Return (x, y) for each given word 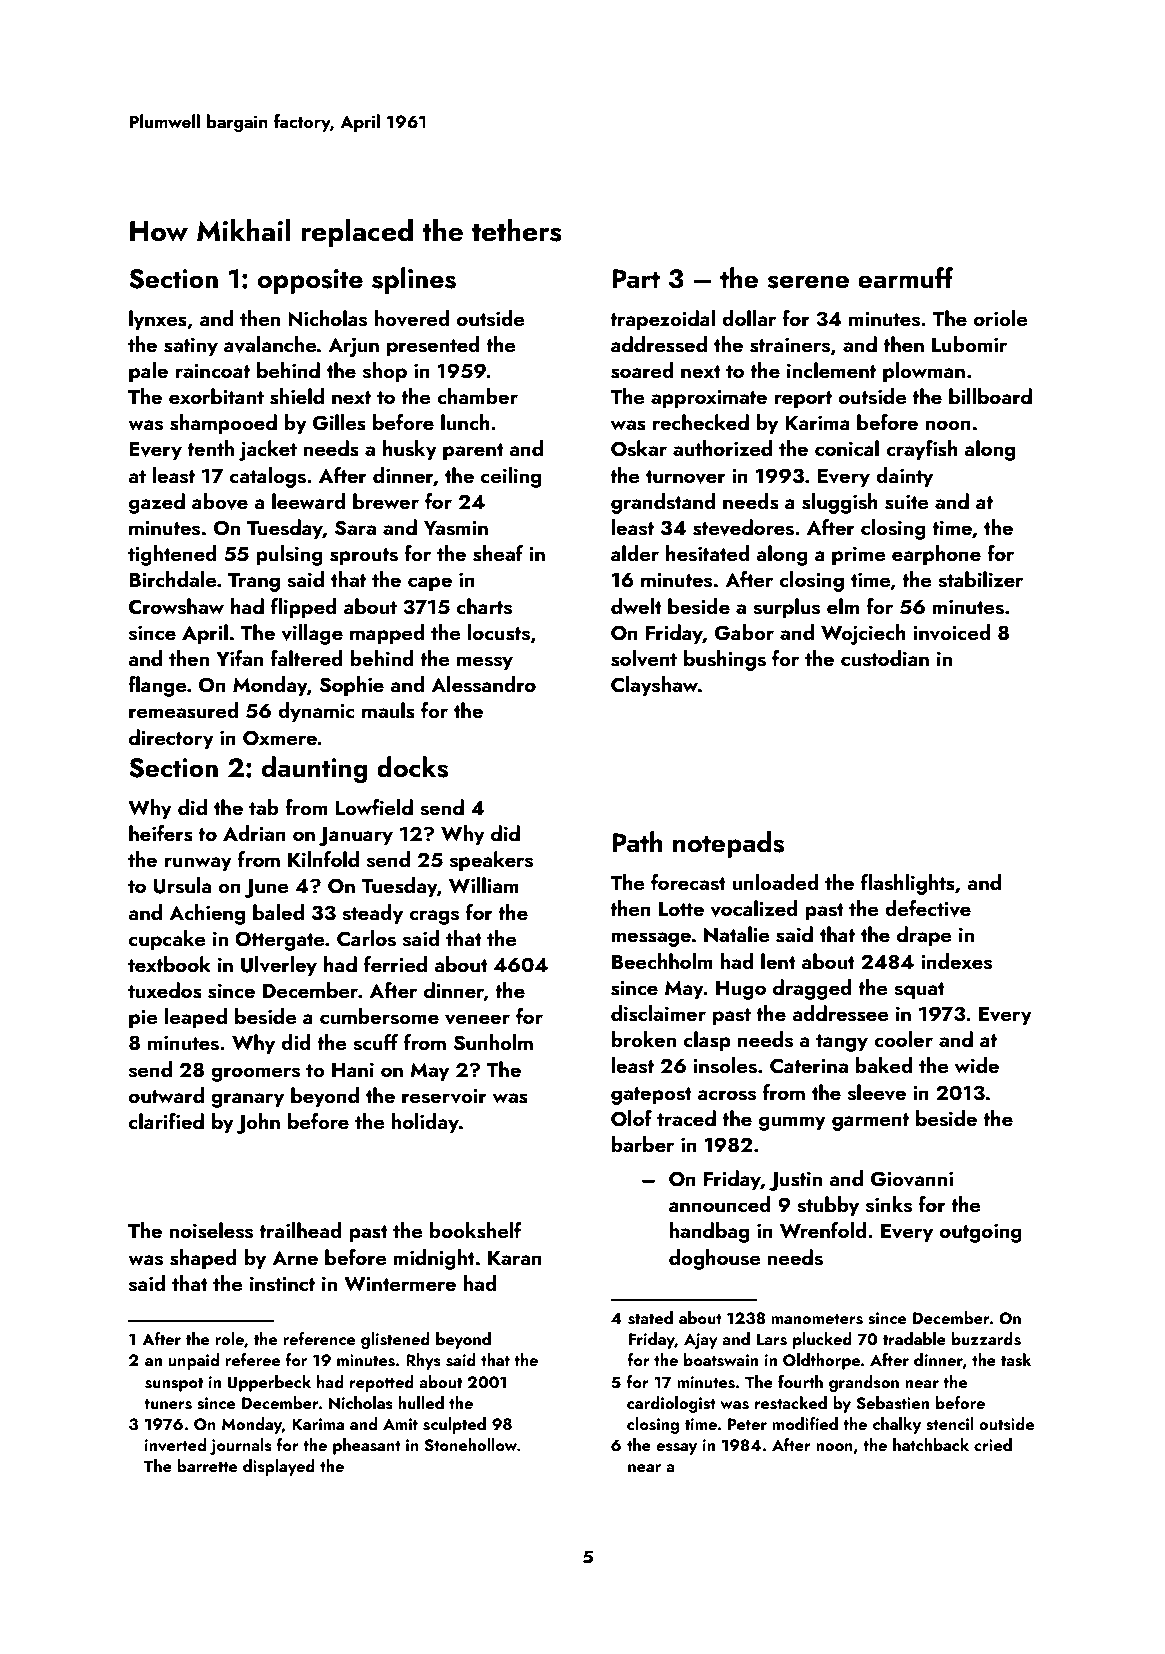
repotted (382, 1383)
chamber (477, 396)
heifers (161, 833)
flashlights (908, 884)
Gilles (339, 422)
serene (808, 282)
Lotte (681, 909)
